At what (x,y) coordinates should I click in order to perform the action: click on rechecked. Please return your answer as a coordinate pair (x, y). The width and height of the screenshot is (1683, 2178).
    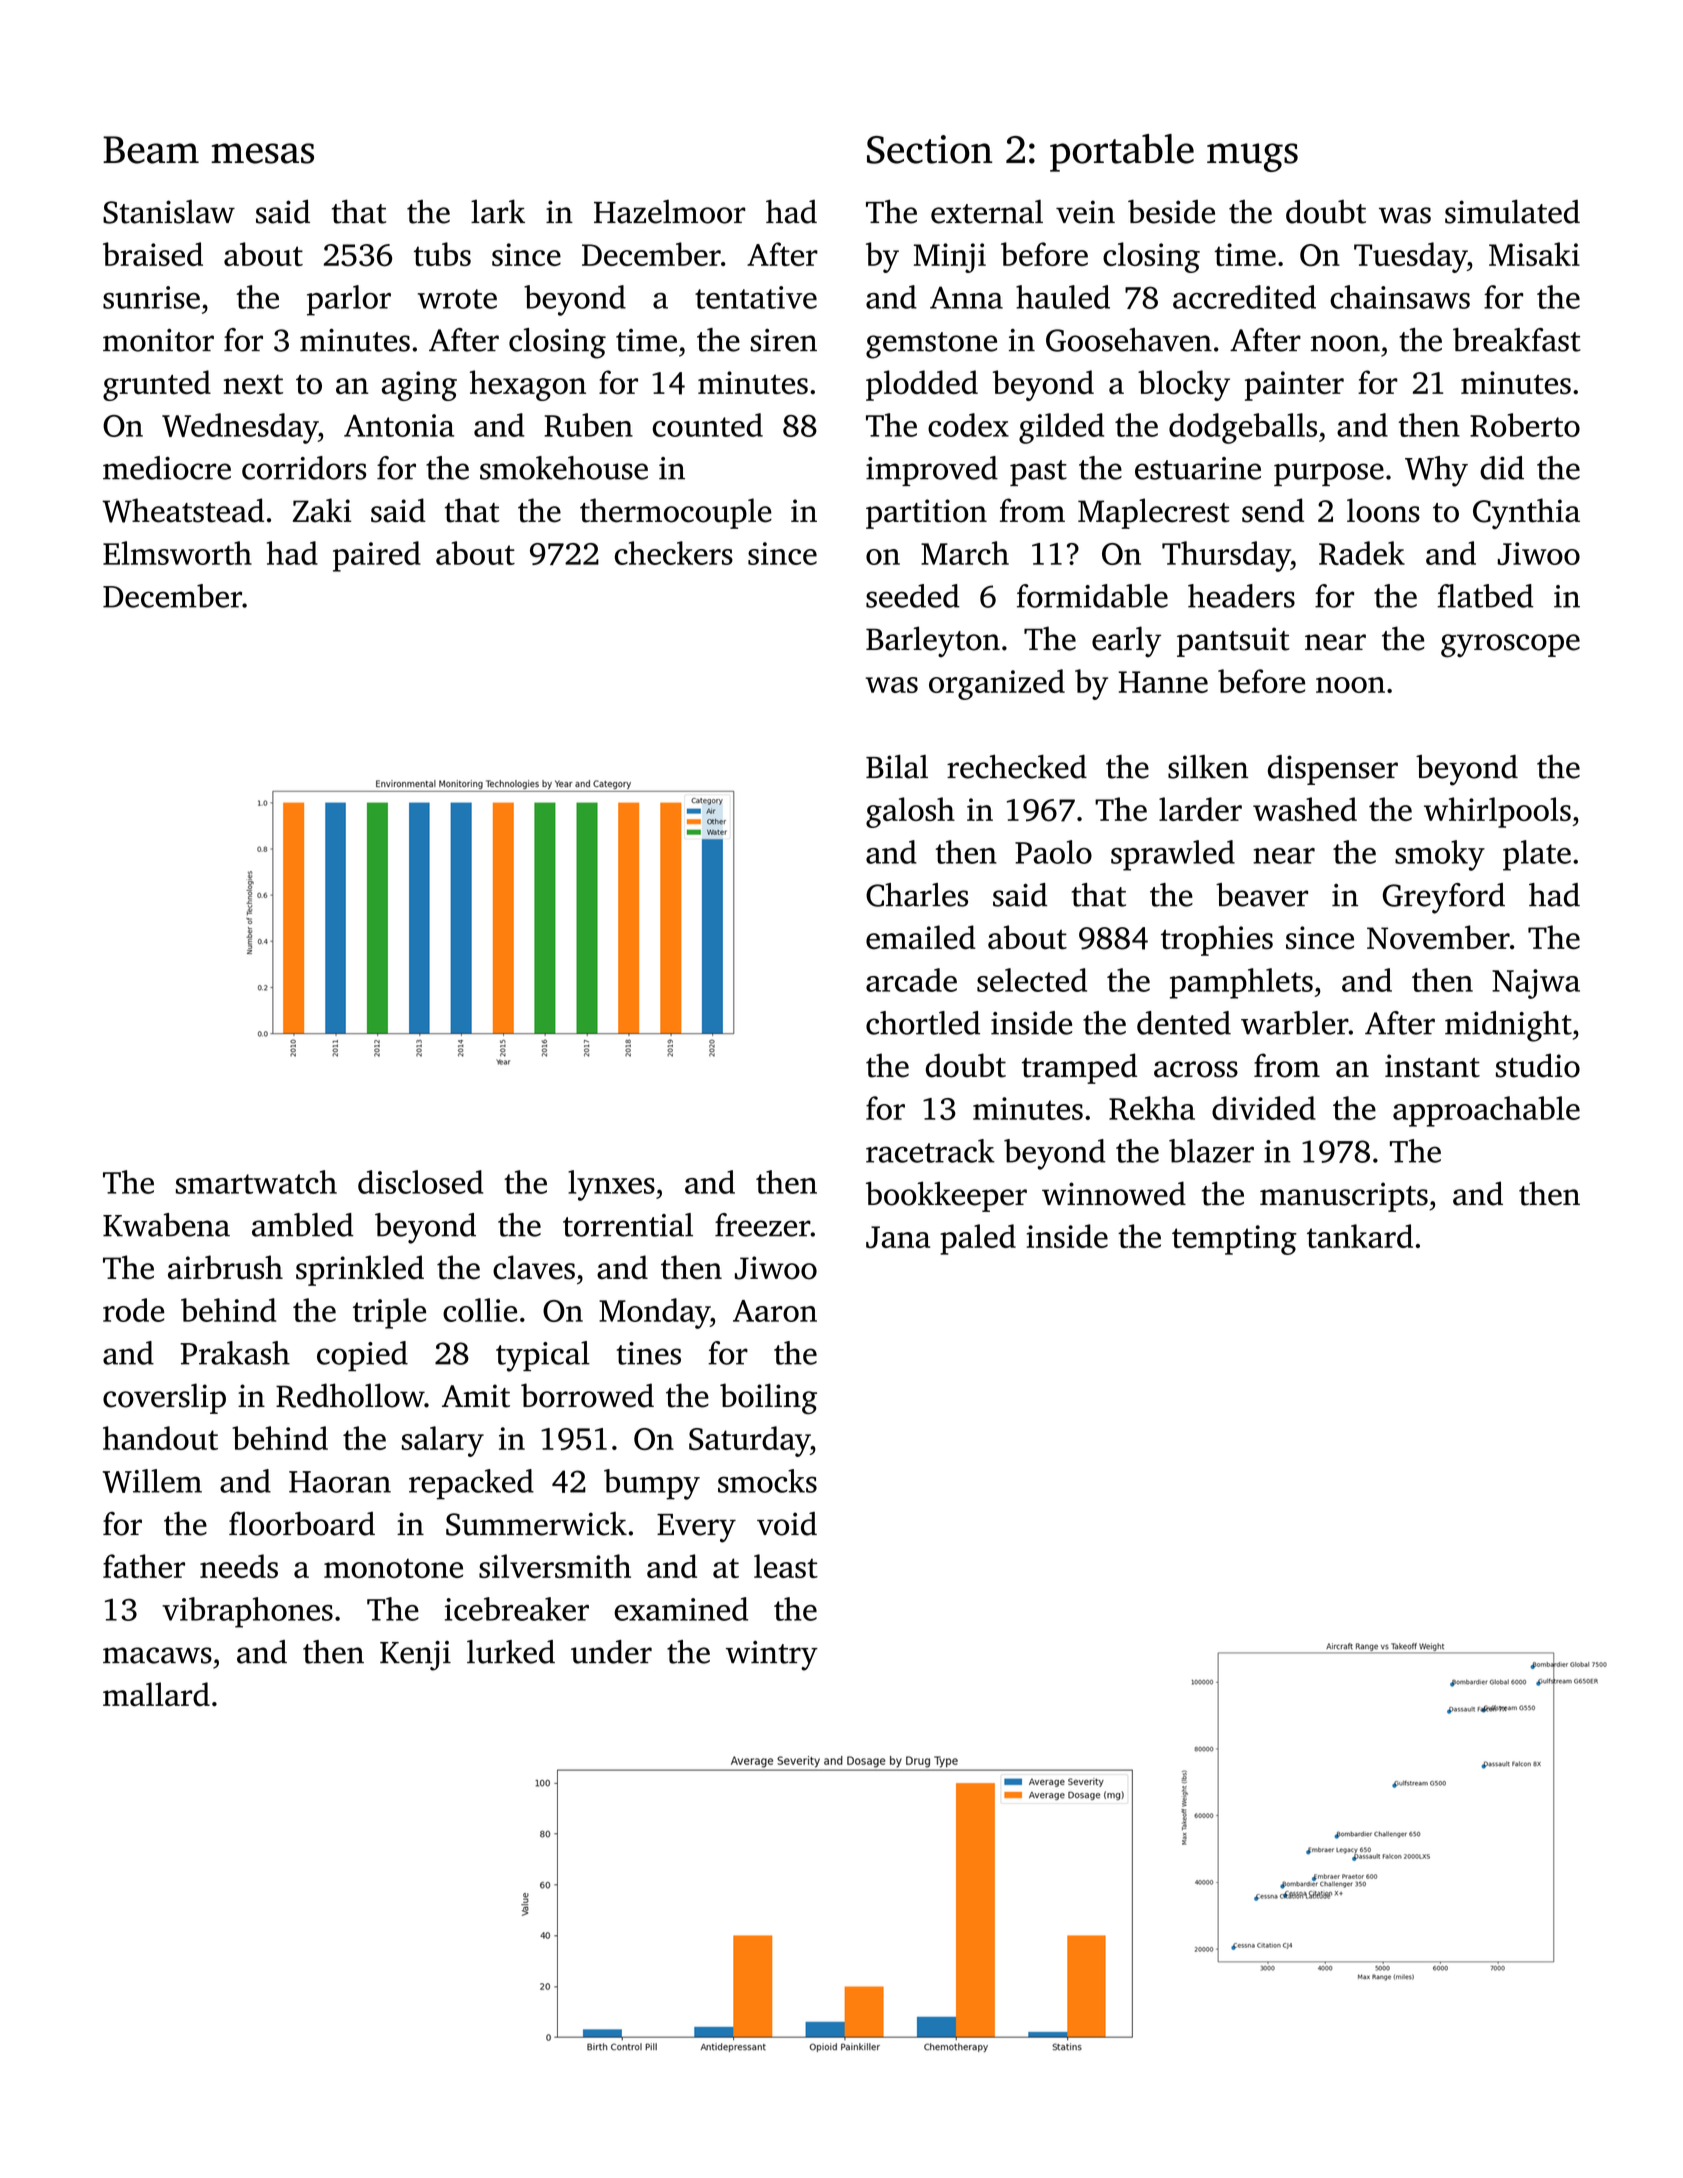
    Looking at the image, I should click on (1017, 766).
